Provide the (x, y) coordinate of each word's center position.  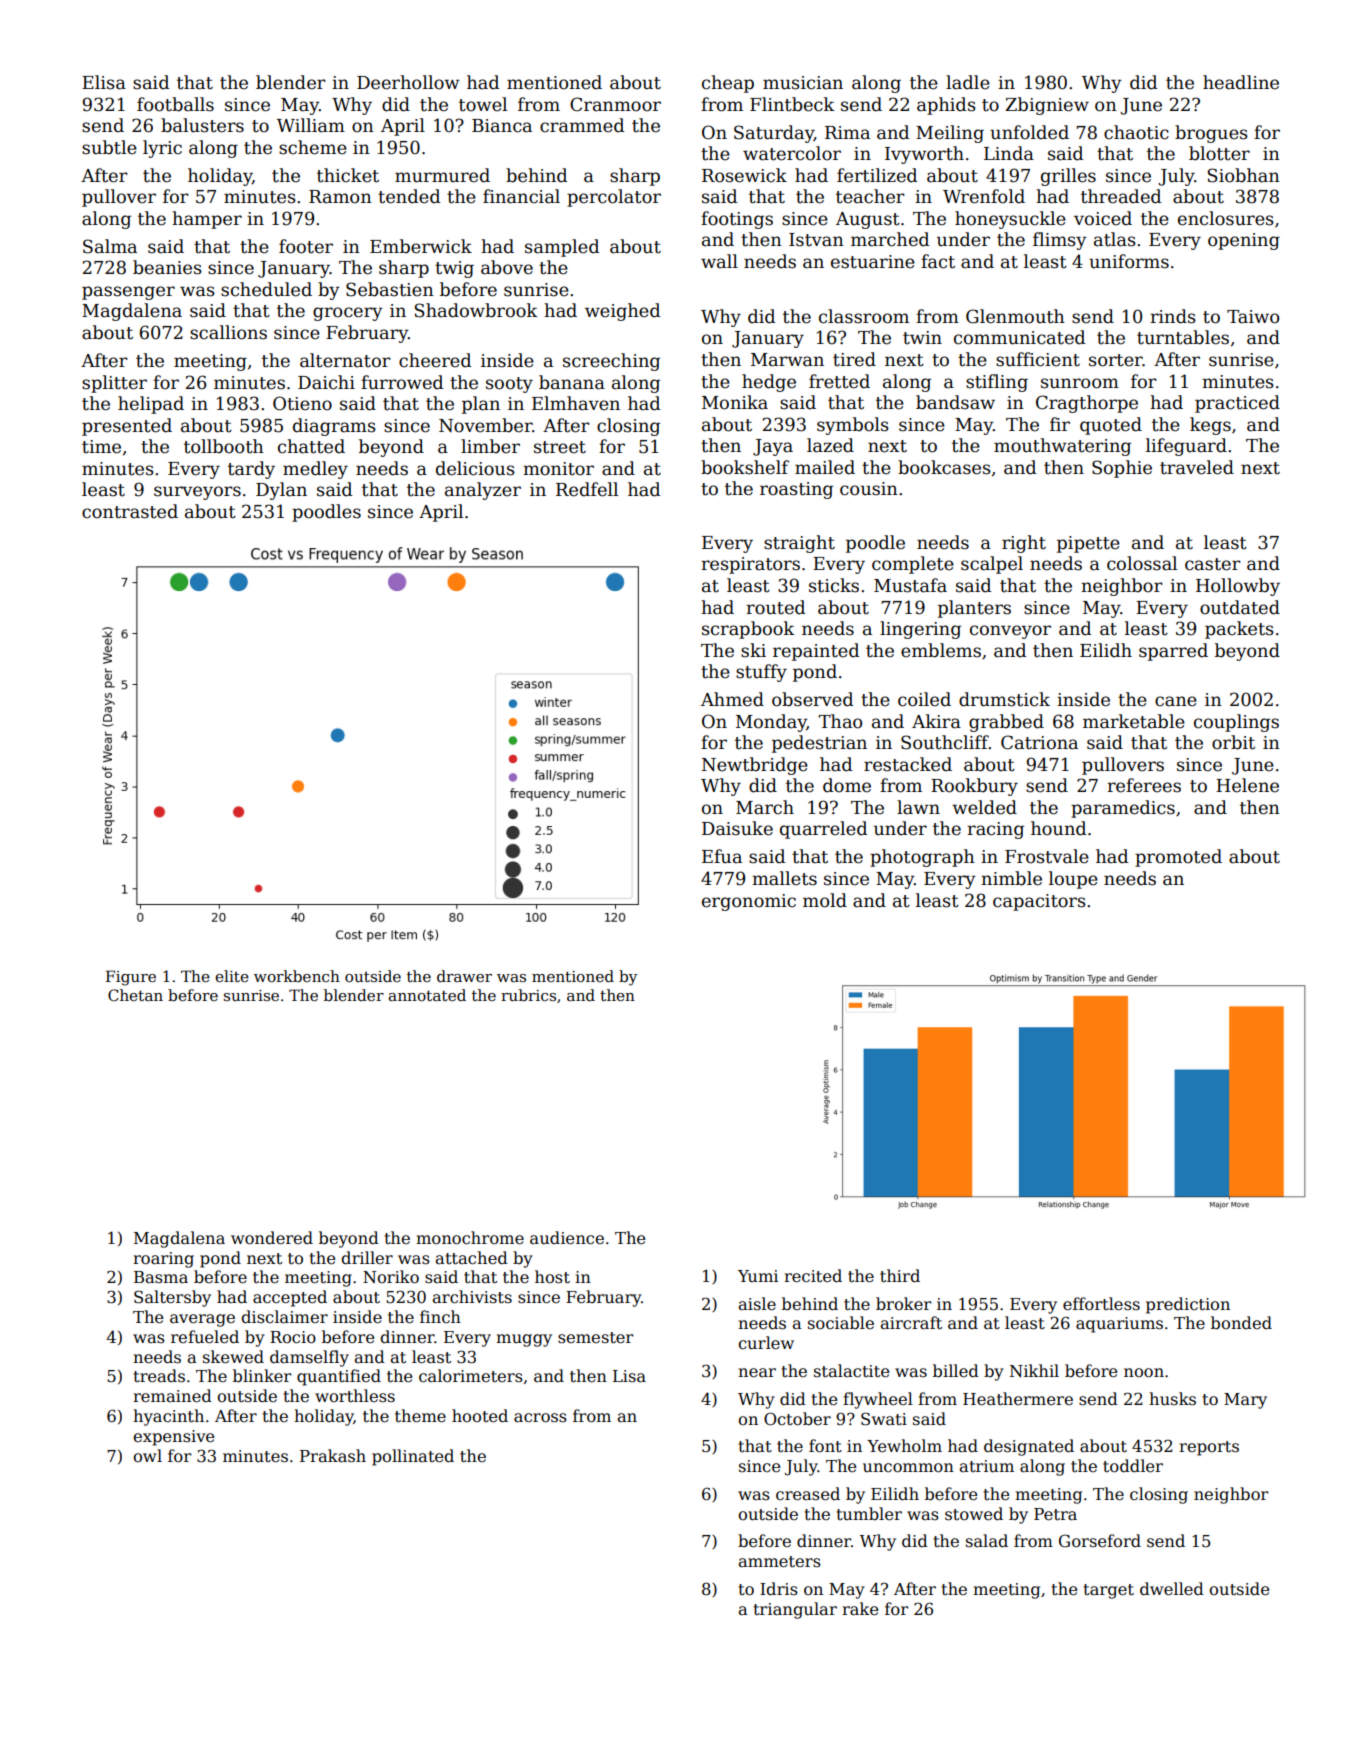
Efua (722, 856)
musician (803, 83)
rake (860, 1609)
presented (127, 427)
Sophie (1122, 469)
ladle (968, 82)
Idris (779, 1588)
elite (232, 976)
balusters (202, 125)
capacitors (1039, 902)
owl (147, 1455)
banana (572, 382)
